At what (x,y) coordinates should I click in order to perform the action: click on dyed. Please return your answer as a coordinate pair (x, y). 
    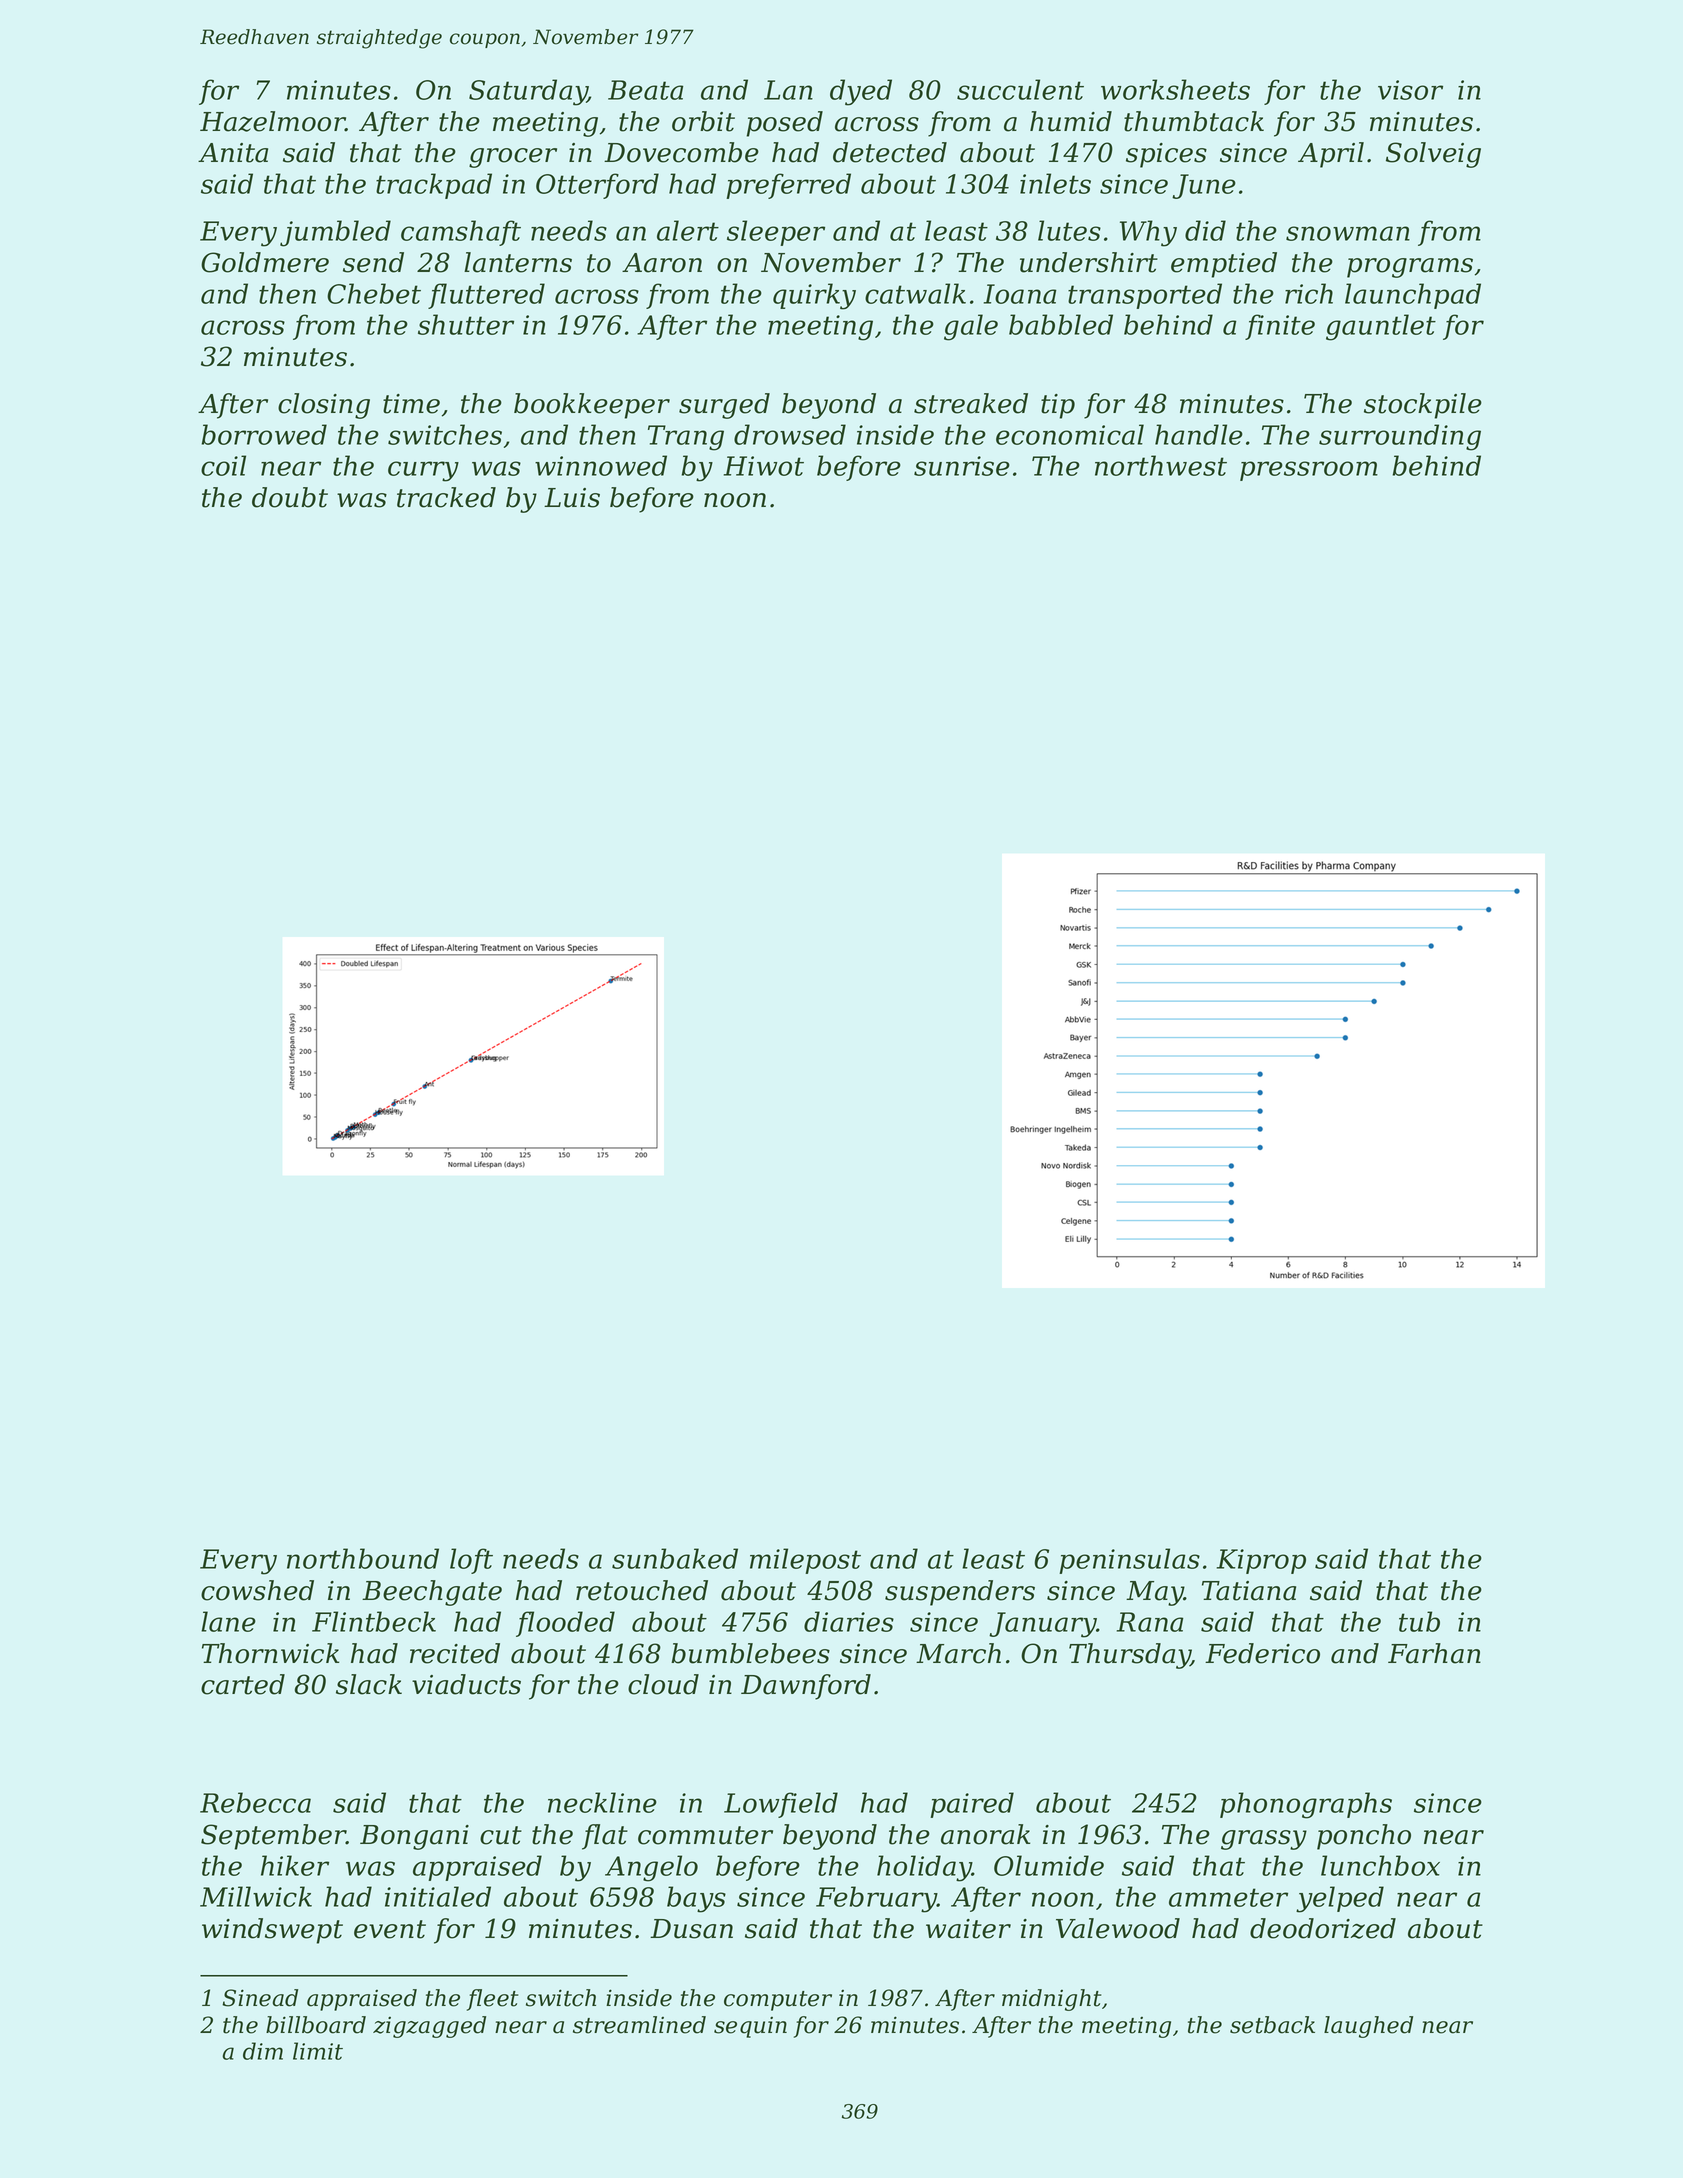
    Looking at the image, I should click on (861, 92).
